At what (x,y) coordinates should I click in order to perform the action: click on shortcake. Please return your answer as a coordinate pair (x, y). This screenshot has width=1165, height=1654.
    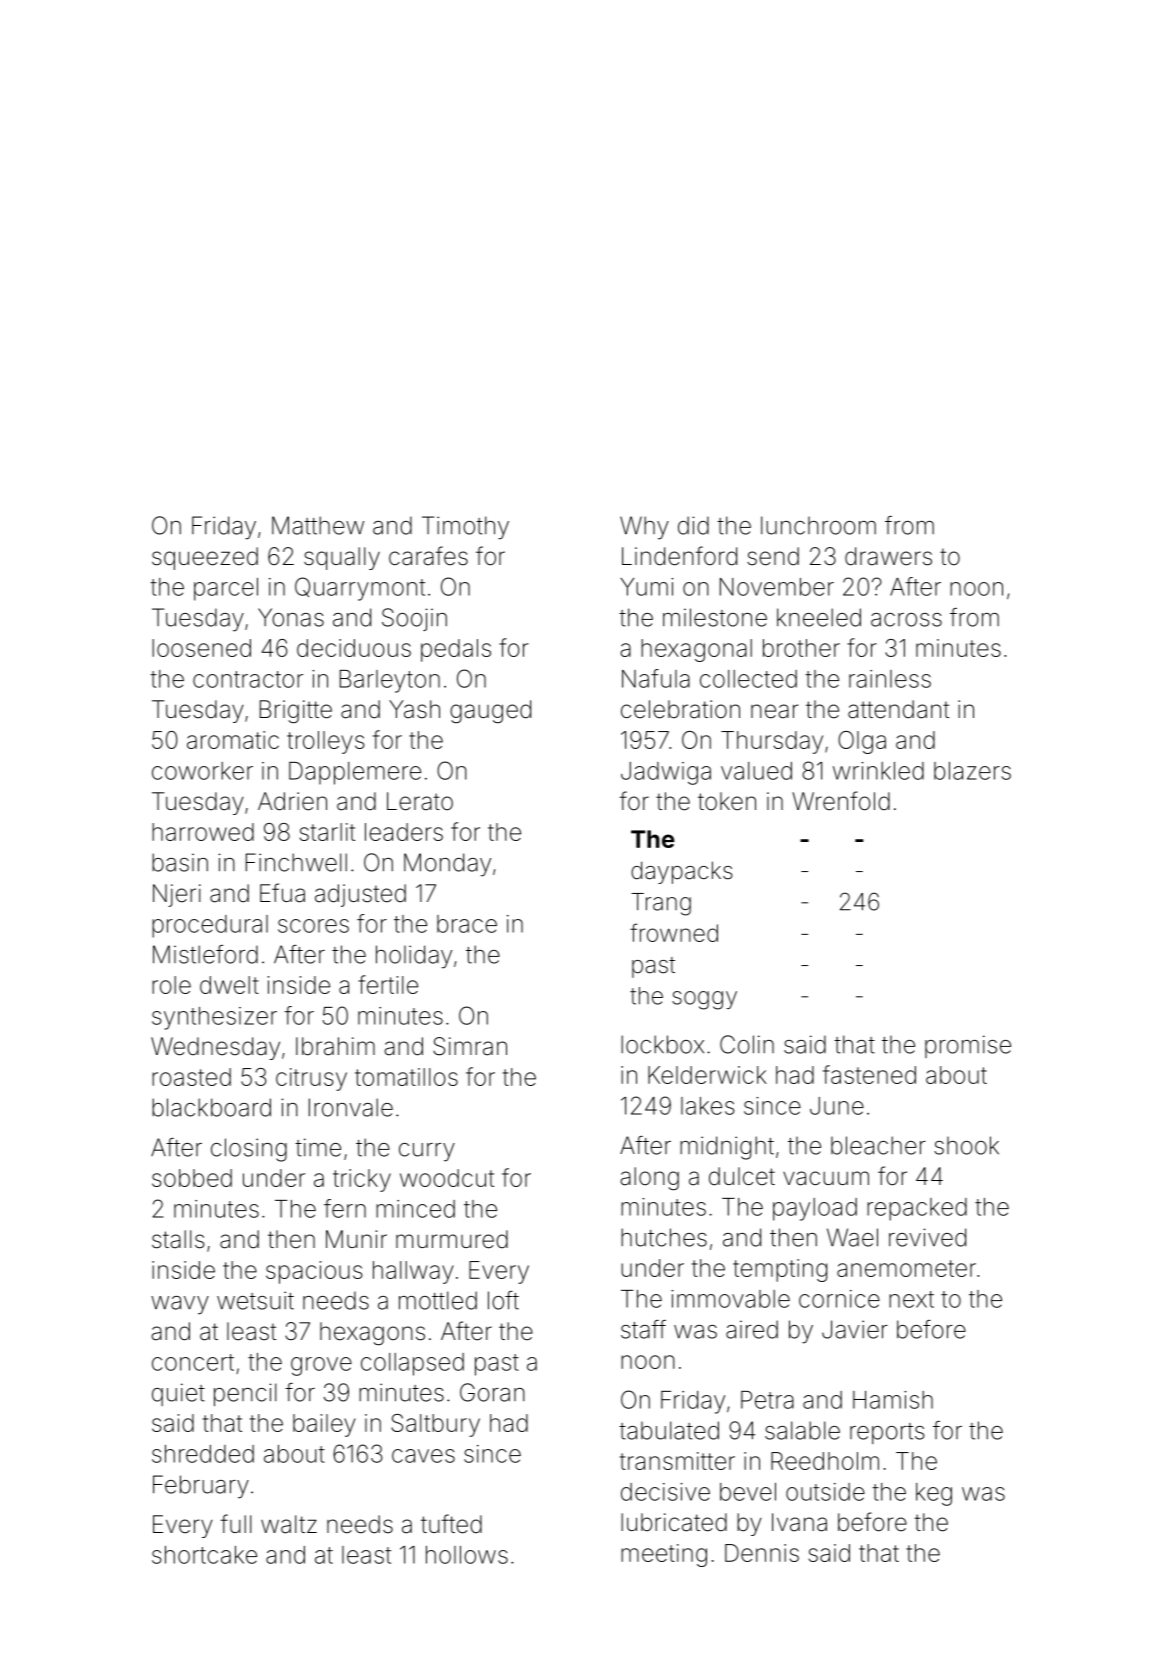
    Looking at the image, I should click on (204, 1555).
